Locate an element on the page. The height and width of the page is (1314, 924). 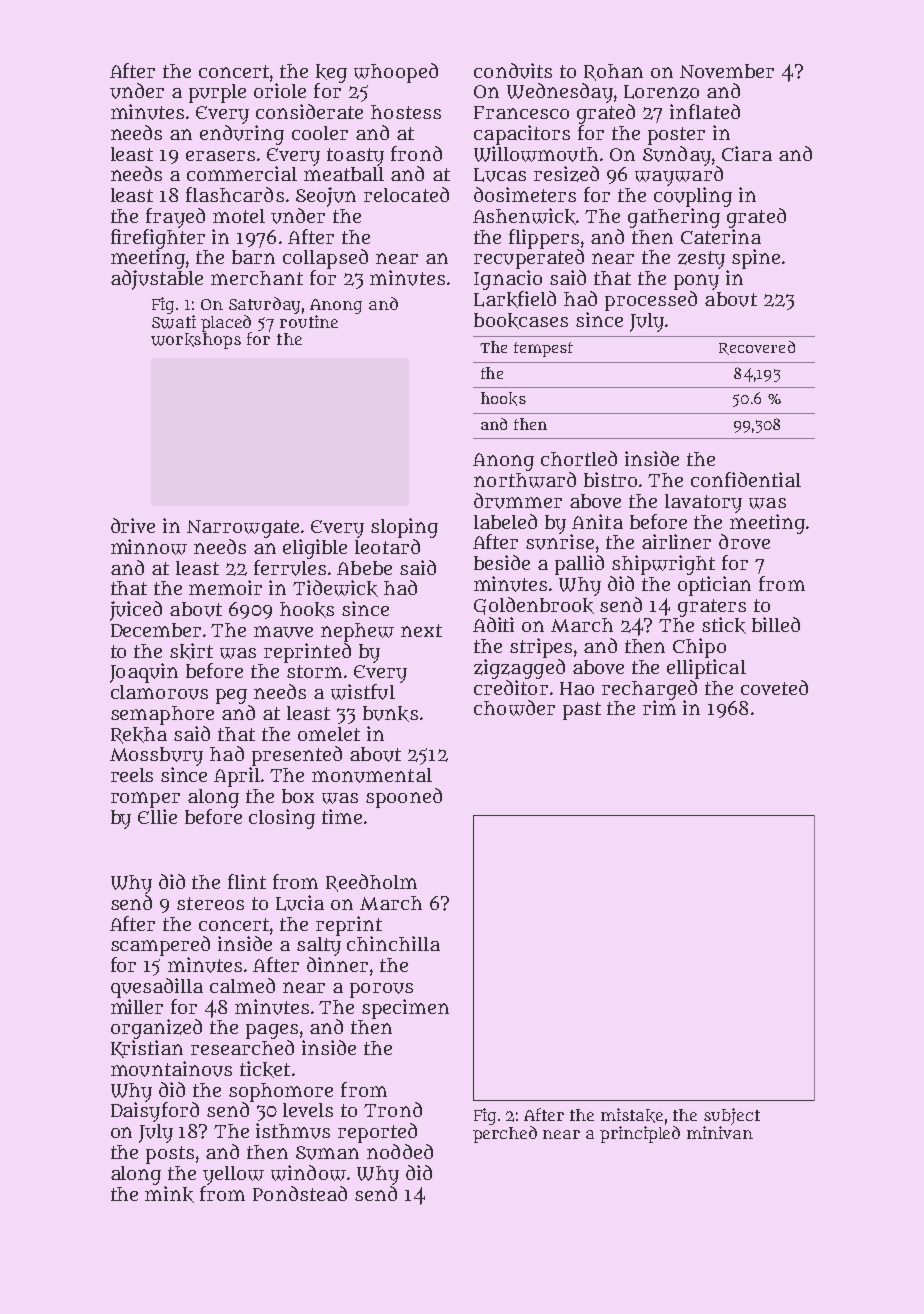
confidential is located at coordinates (746, 479).
